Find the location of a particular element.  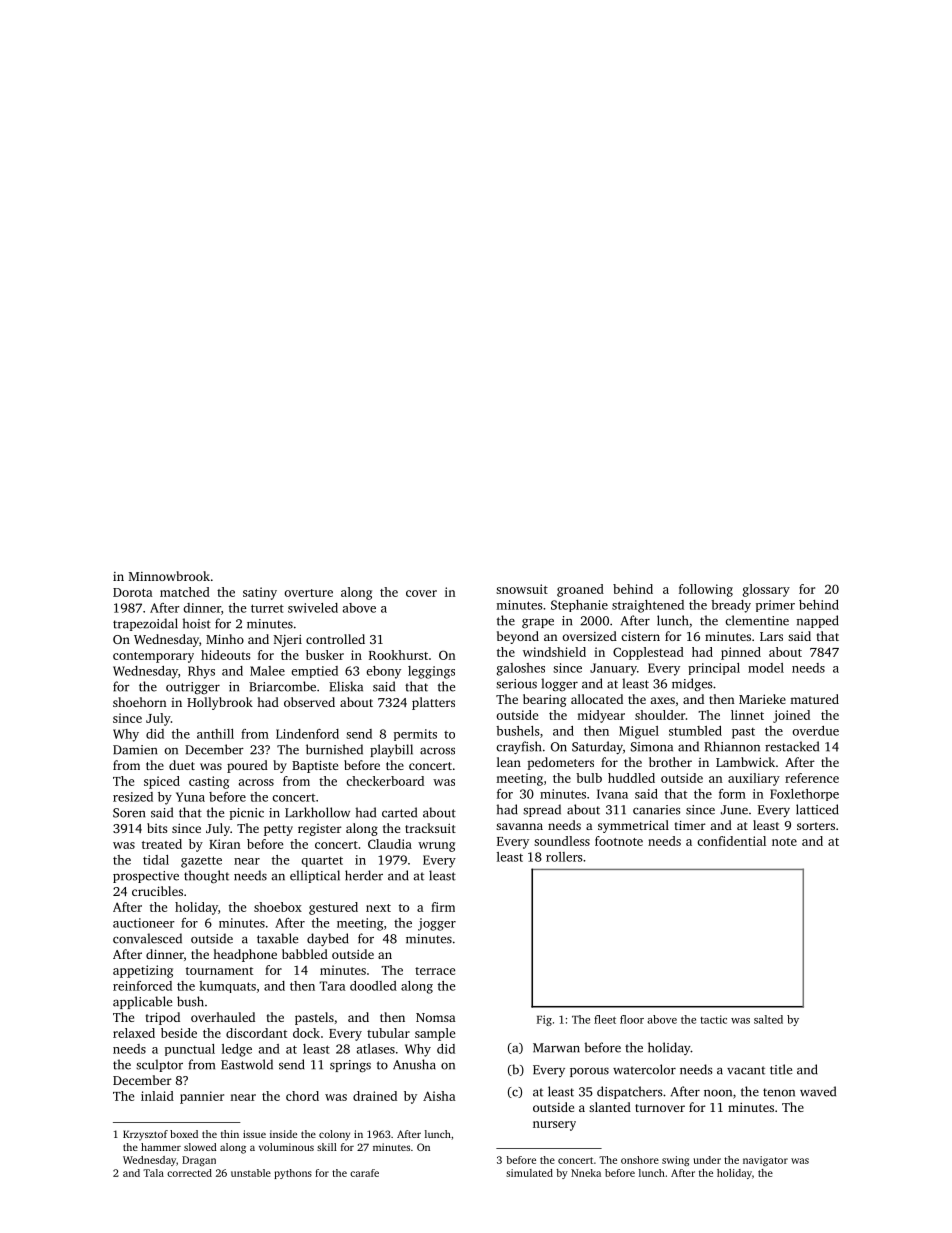

Dorota is located at coordinates (133, 592).
